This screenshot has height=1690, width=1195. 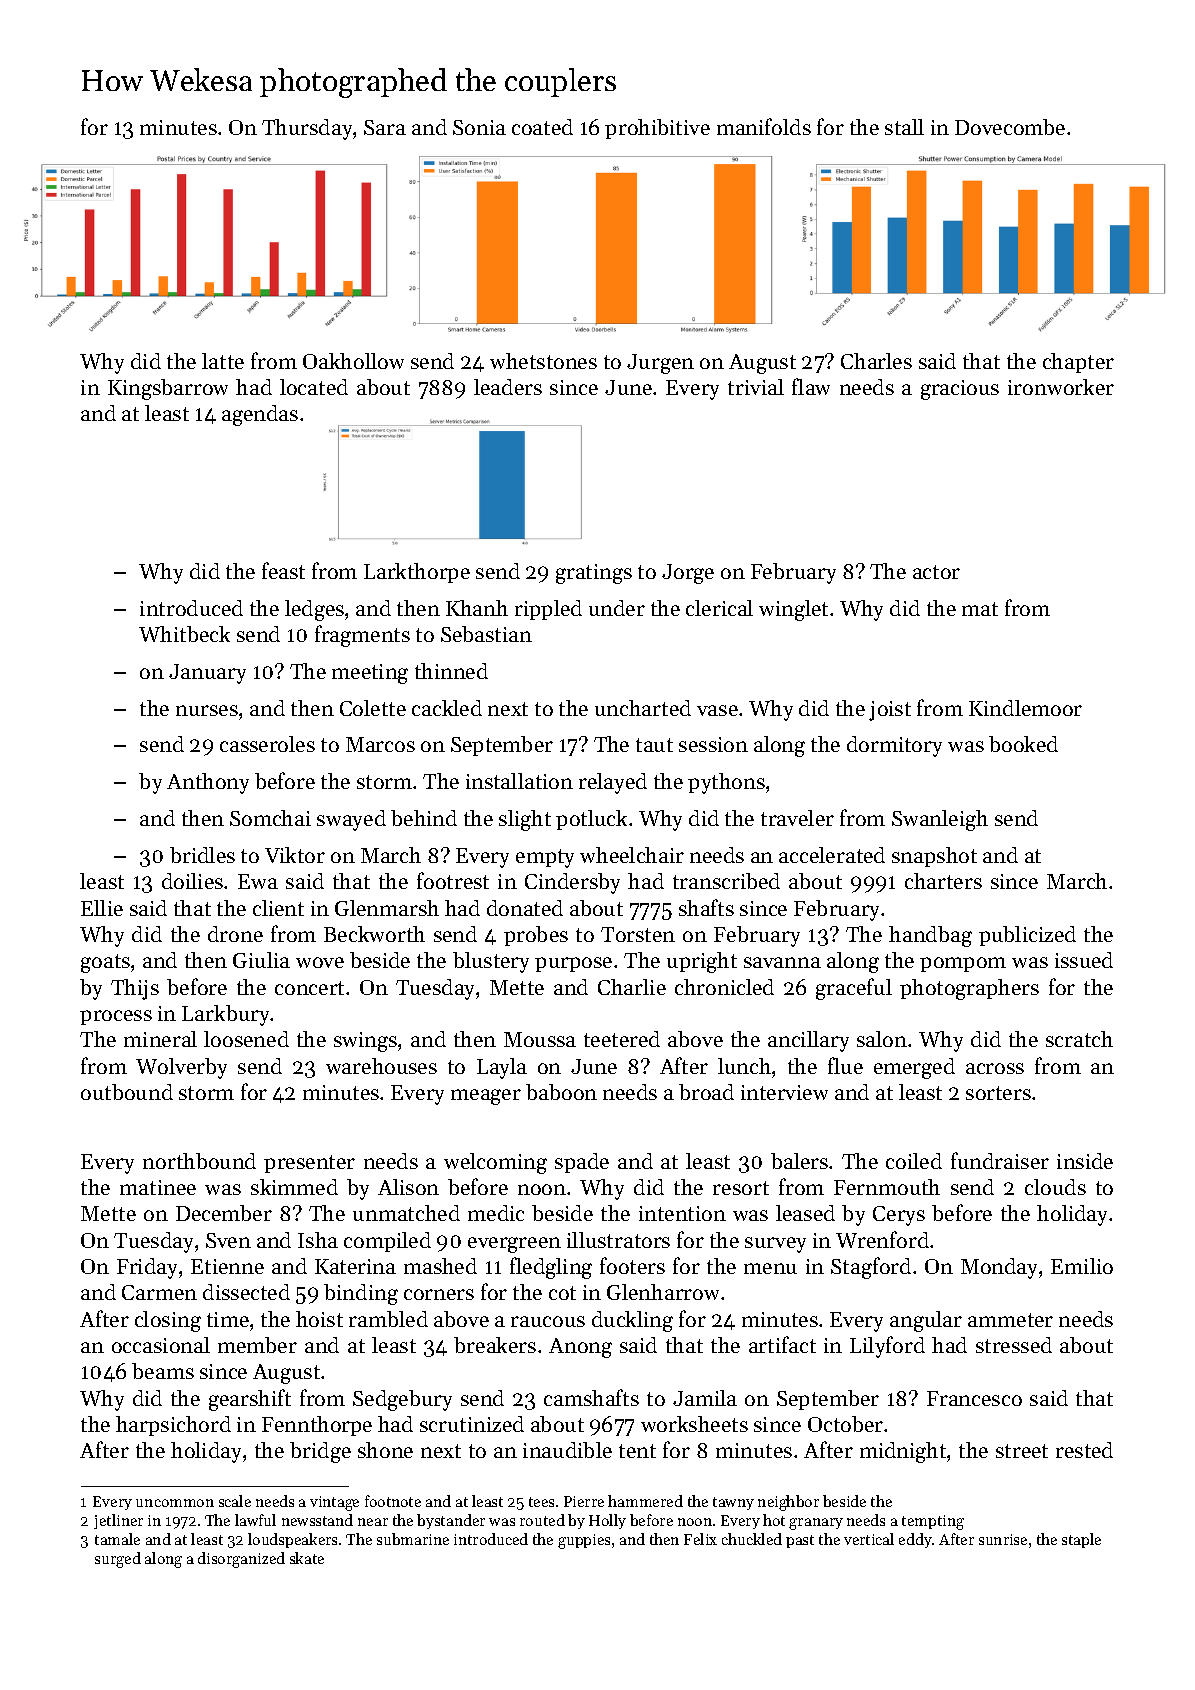 What do you see at coordinates (118, 1560) in the screenshot?
I see `surged` at bounding box center [118, 1560].
